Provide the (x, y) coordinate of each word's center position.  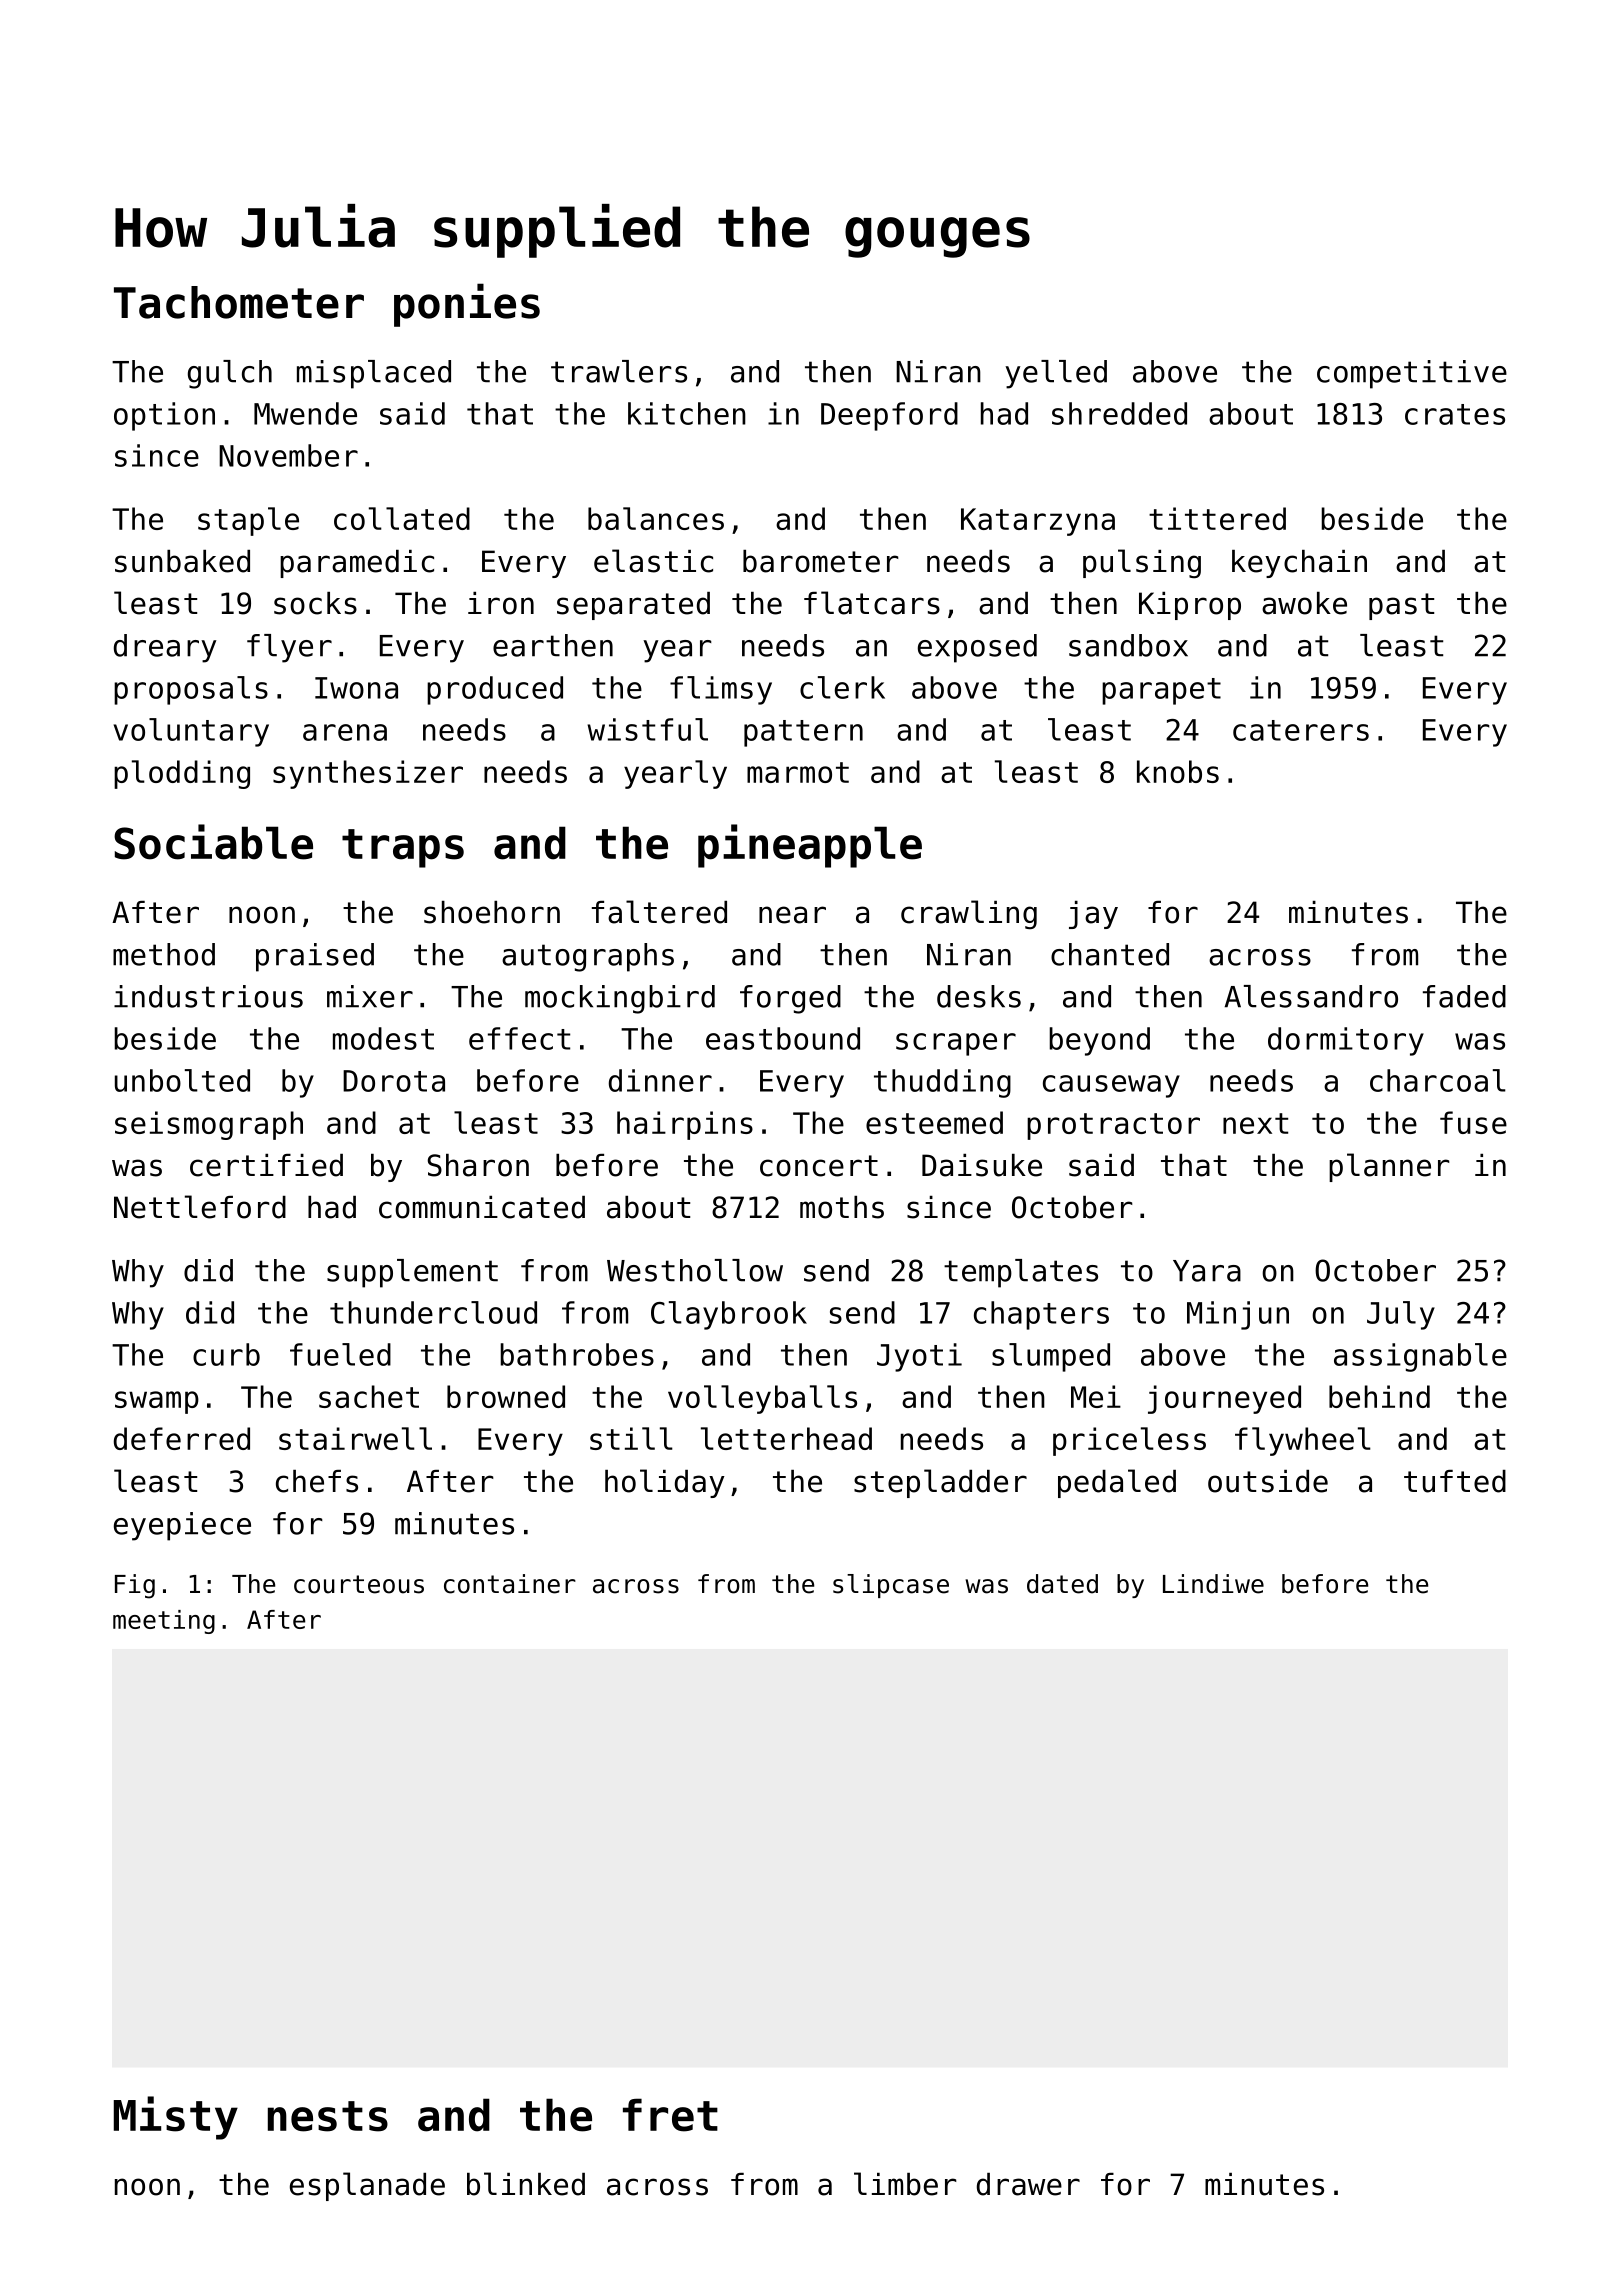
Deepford (889, 416)
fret (670, 2115)
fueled (340, 1354)
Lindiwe (1213, 1584)
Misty (176, 2118)
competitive (1412, 374)
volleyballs (762, 1399)
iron (501, 603)
